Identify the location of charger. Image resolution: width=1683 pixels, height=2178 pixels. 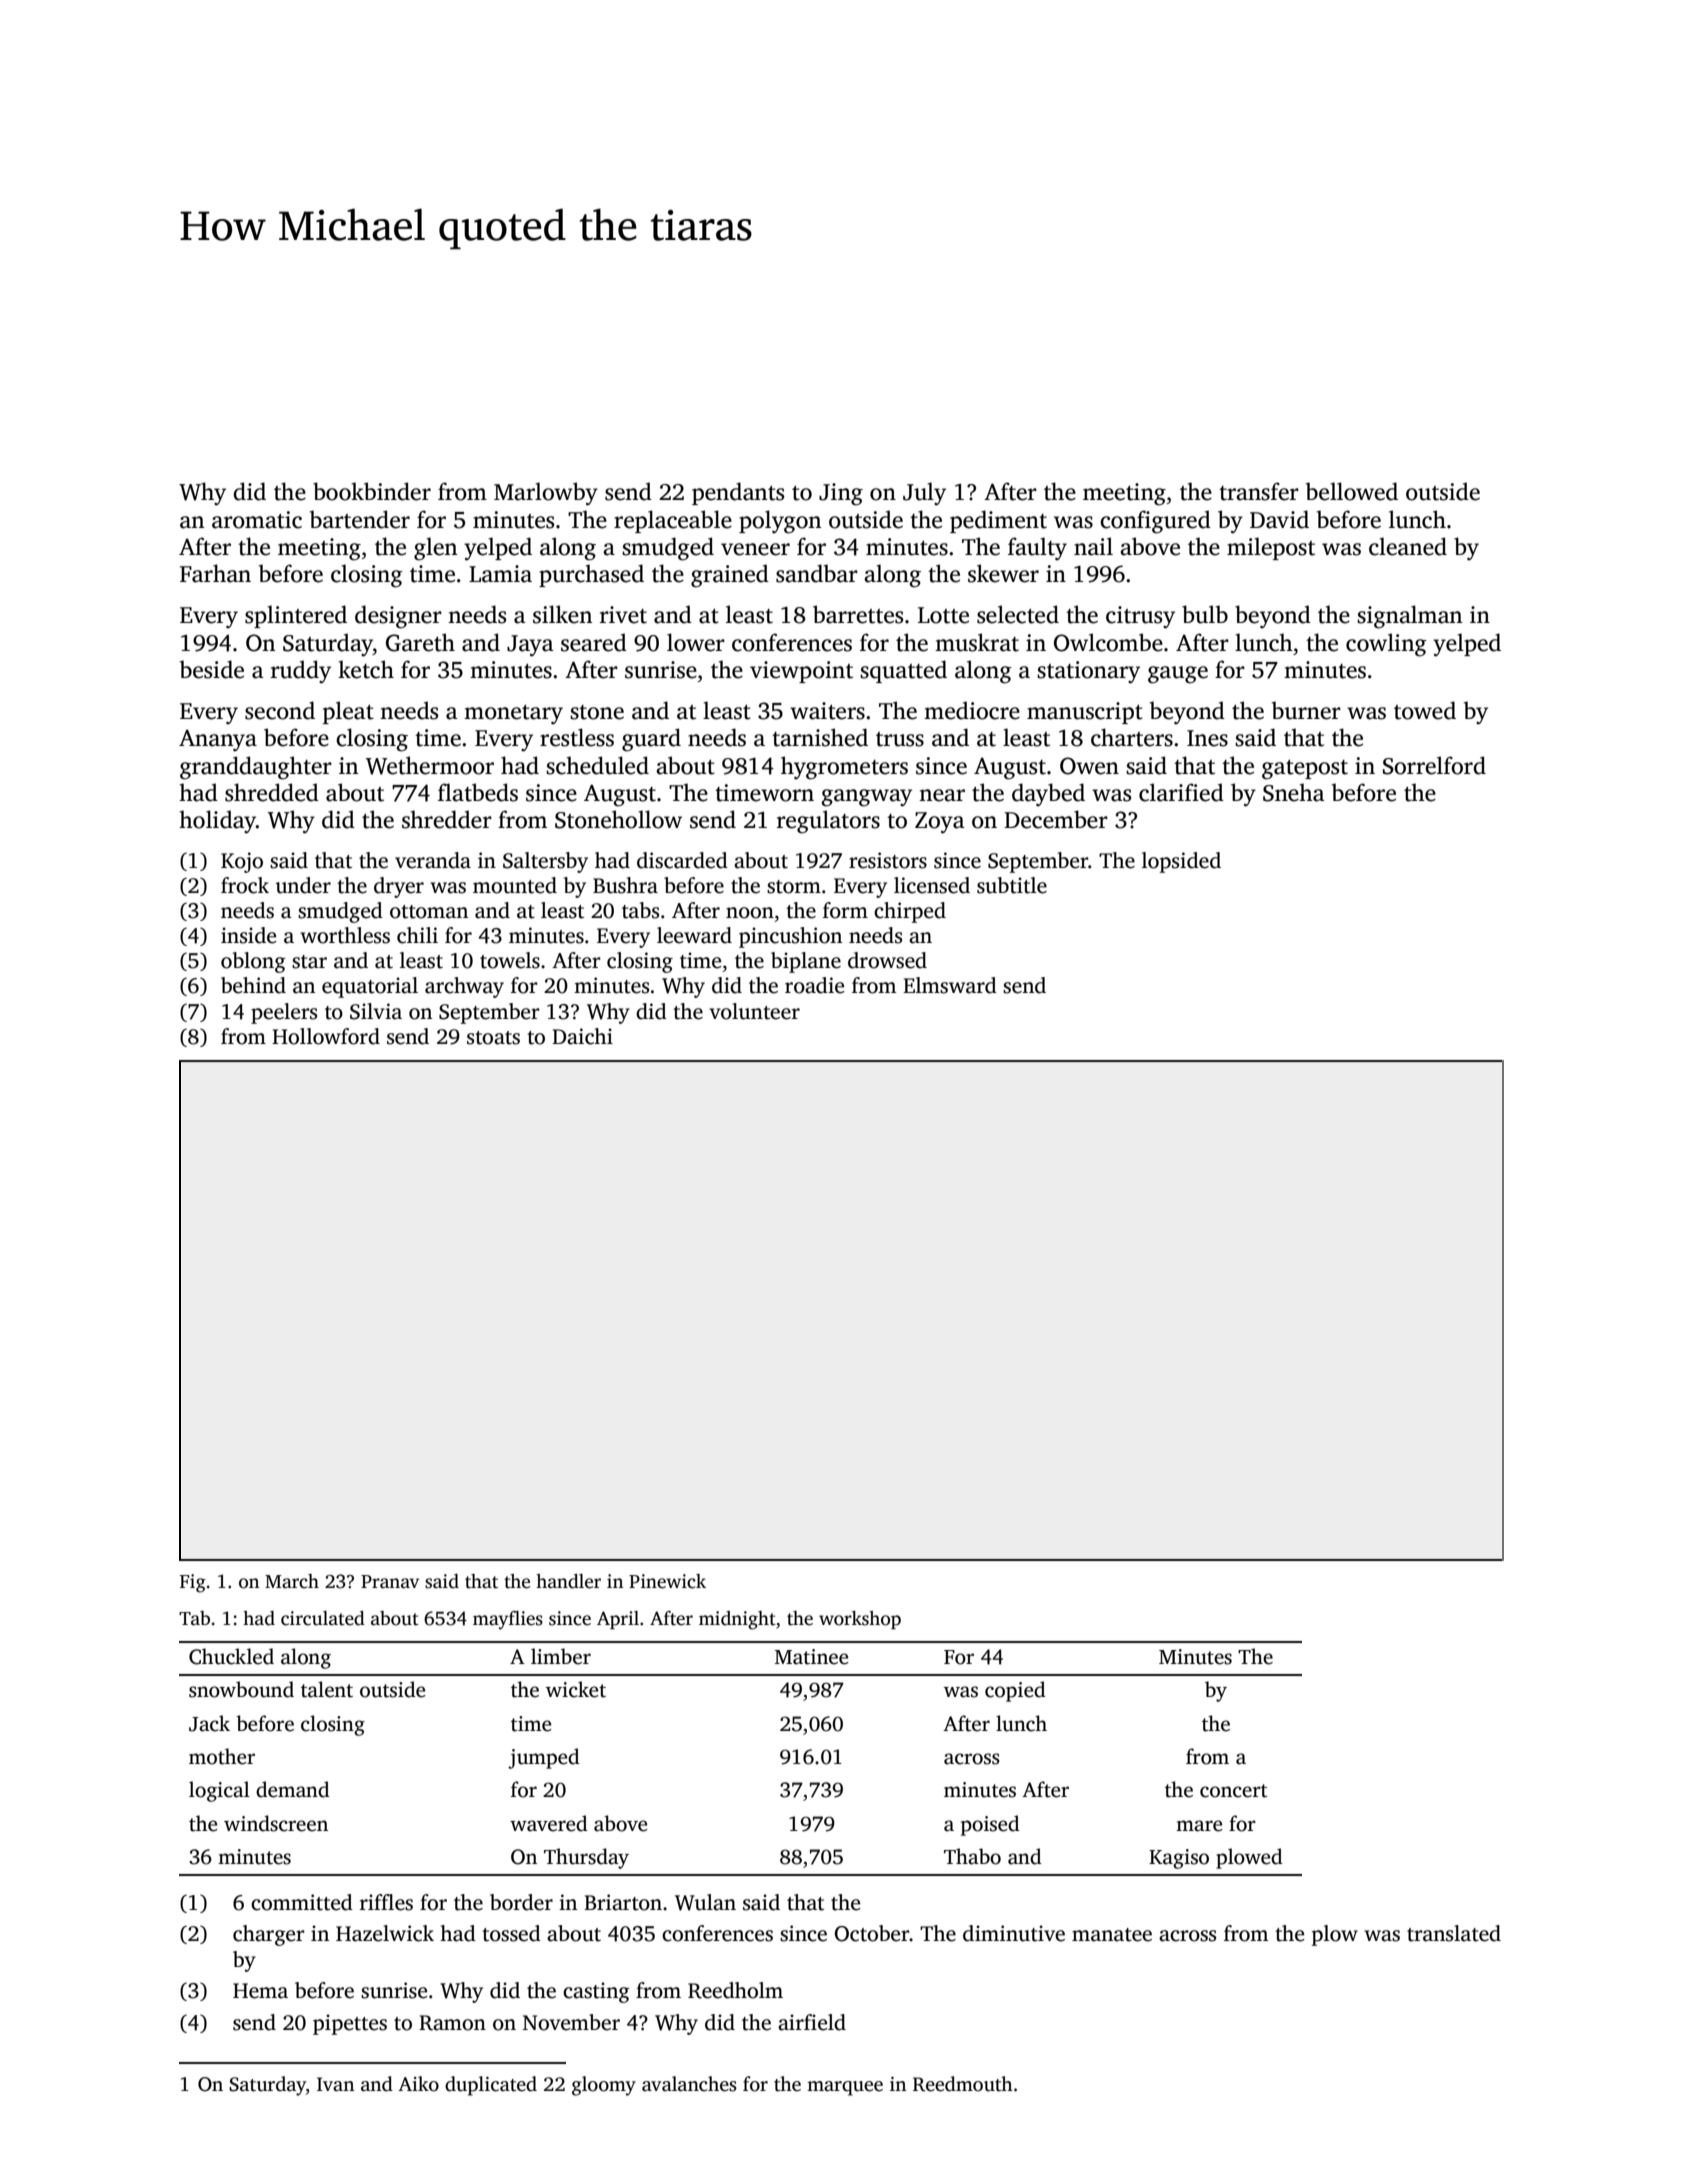
(269, 1935).
